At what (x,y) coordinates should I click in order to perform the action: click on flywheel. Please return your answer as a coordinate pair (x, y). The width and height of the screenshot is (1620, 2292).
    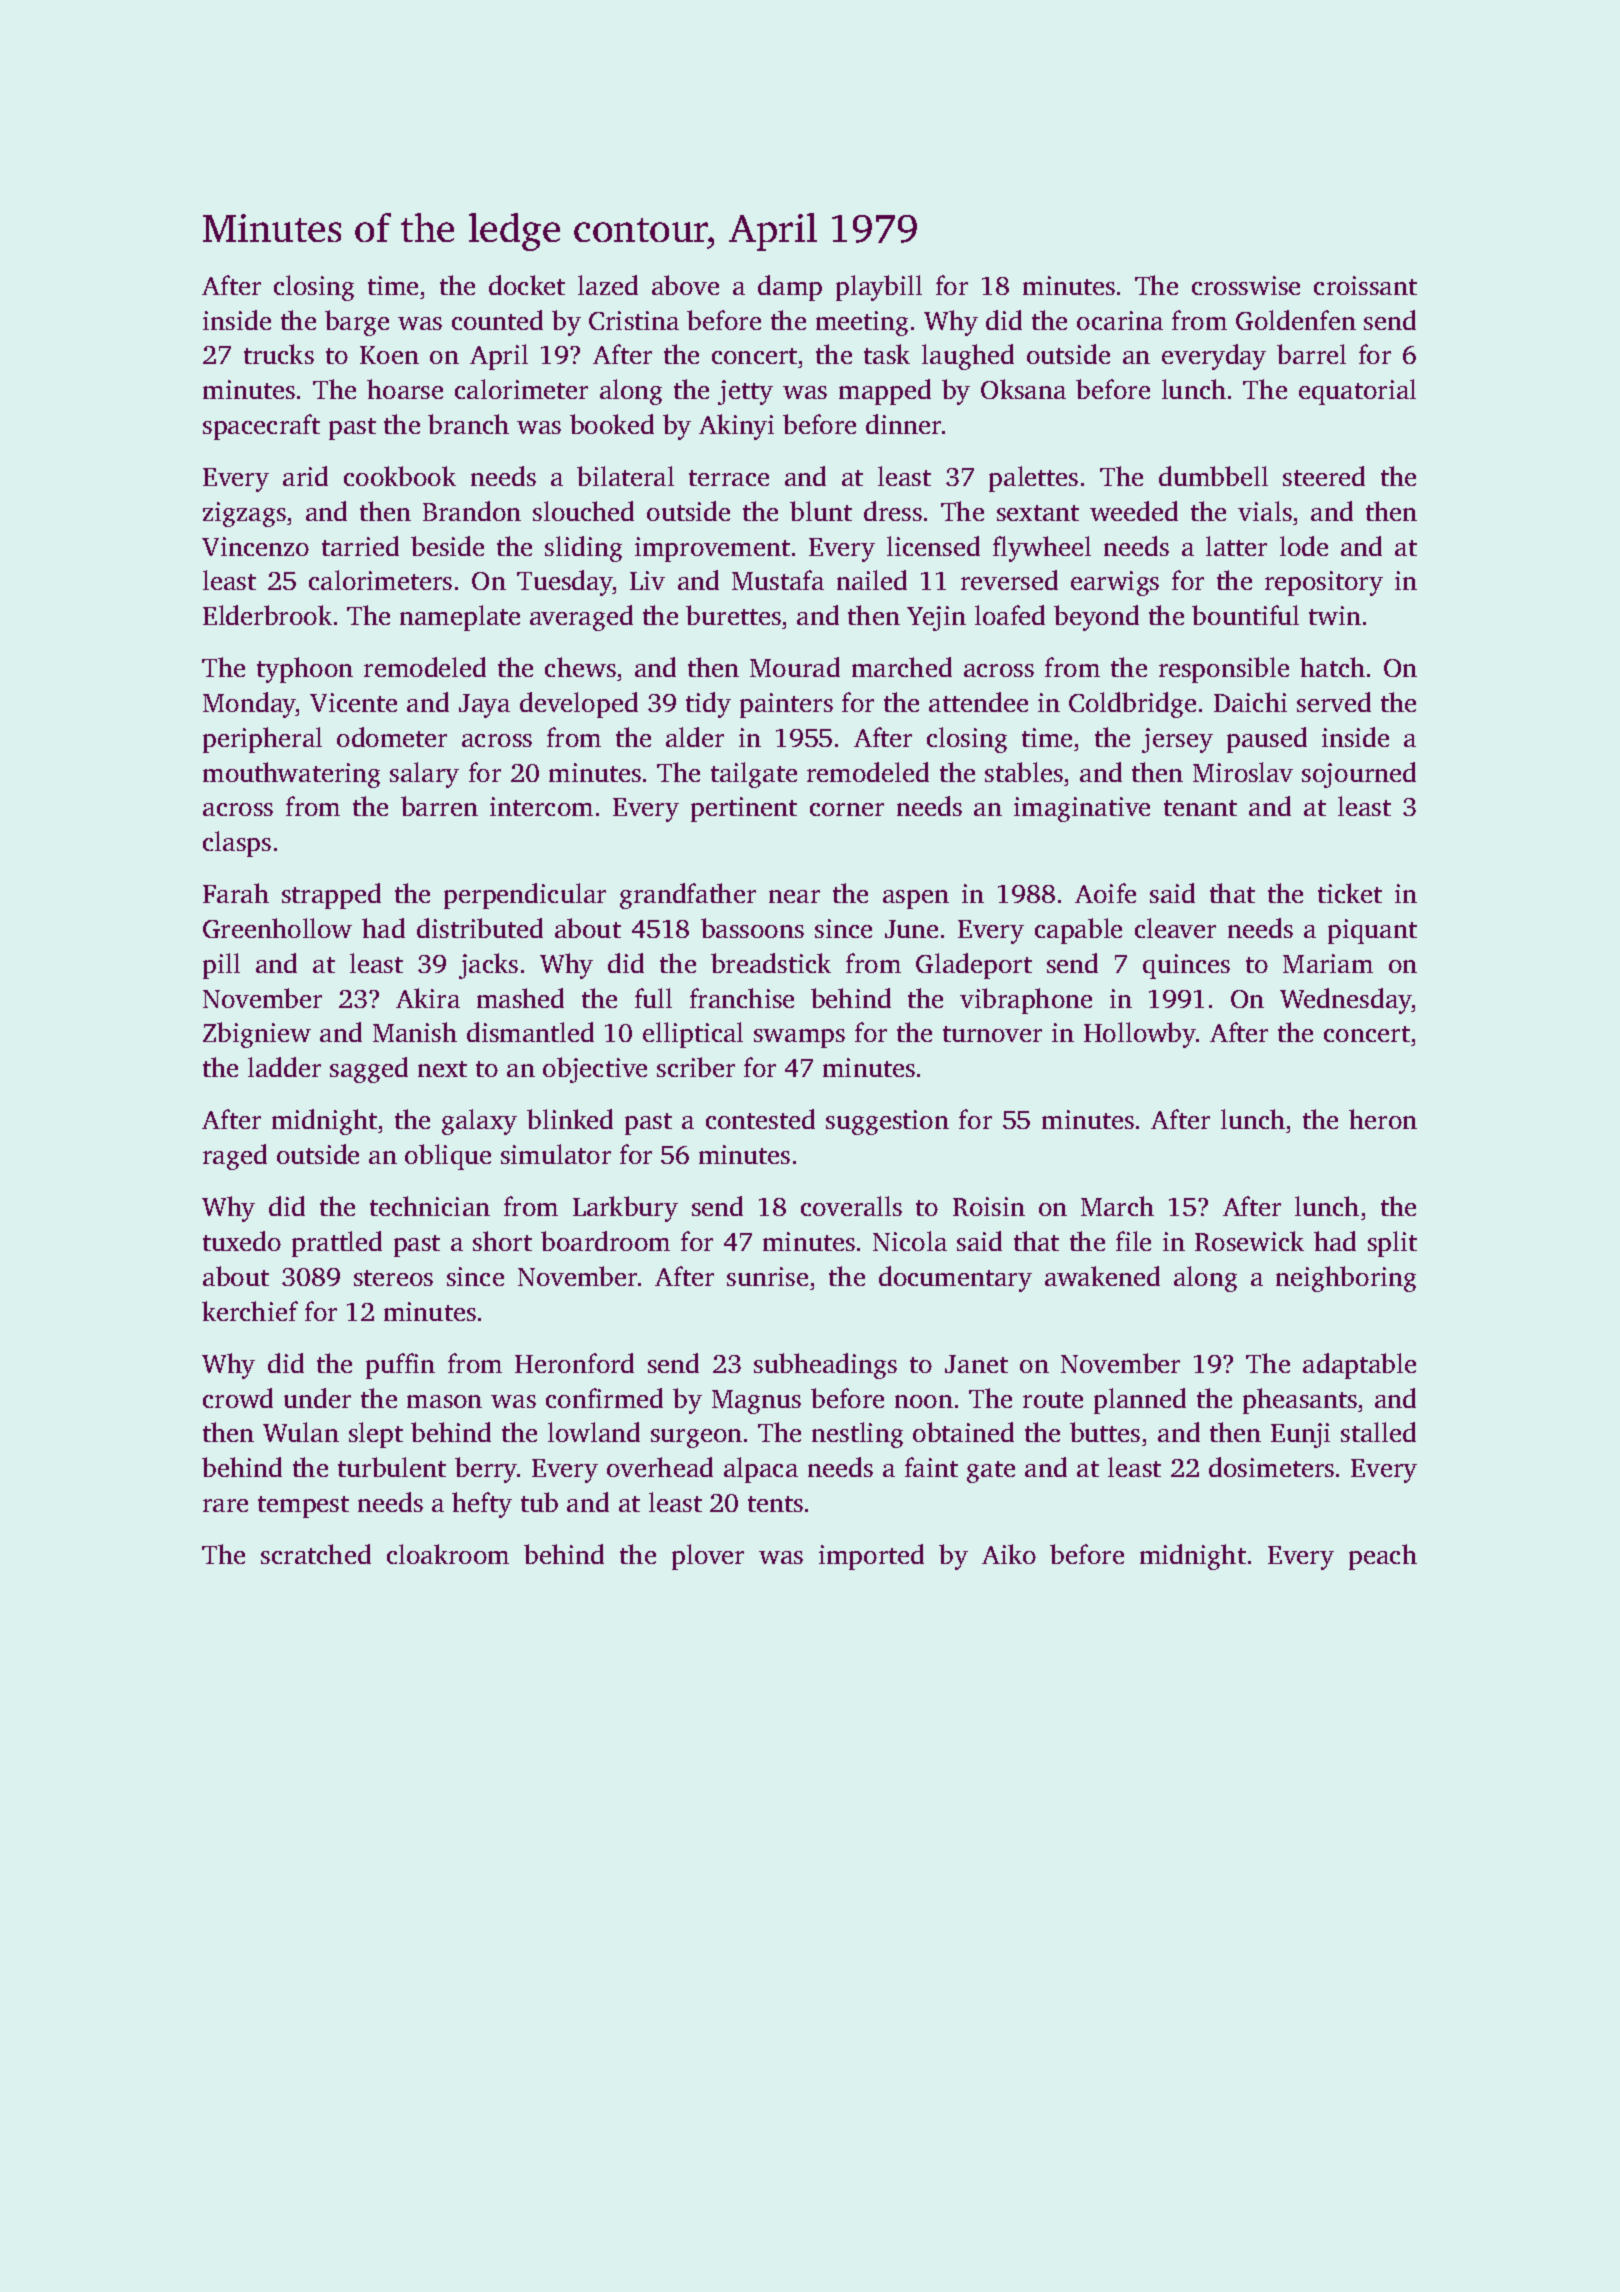
    Looking at the image, I should click on (1042, 549).
